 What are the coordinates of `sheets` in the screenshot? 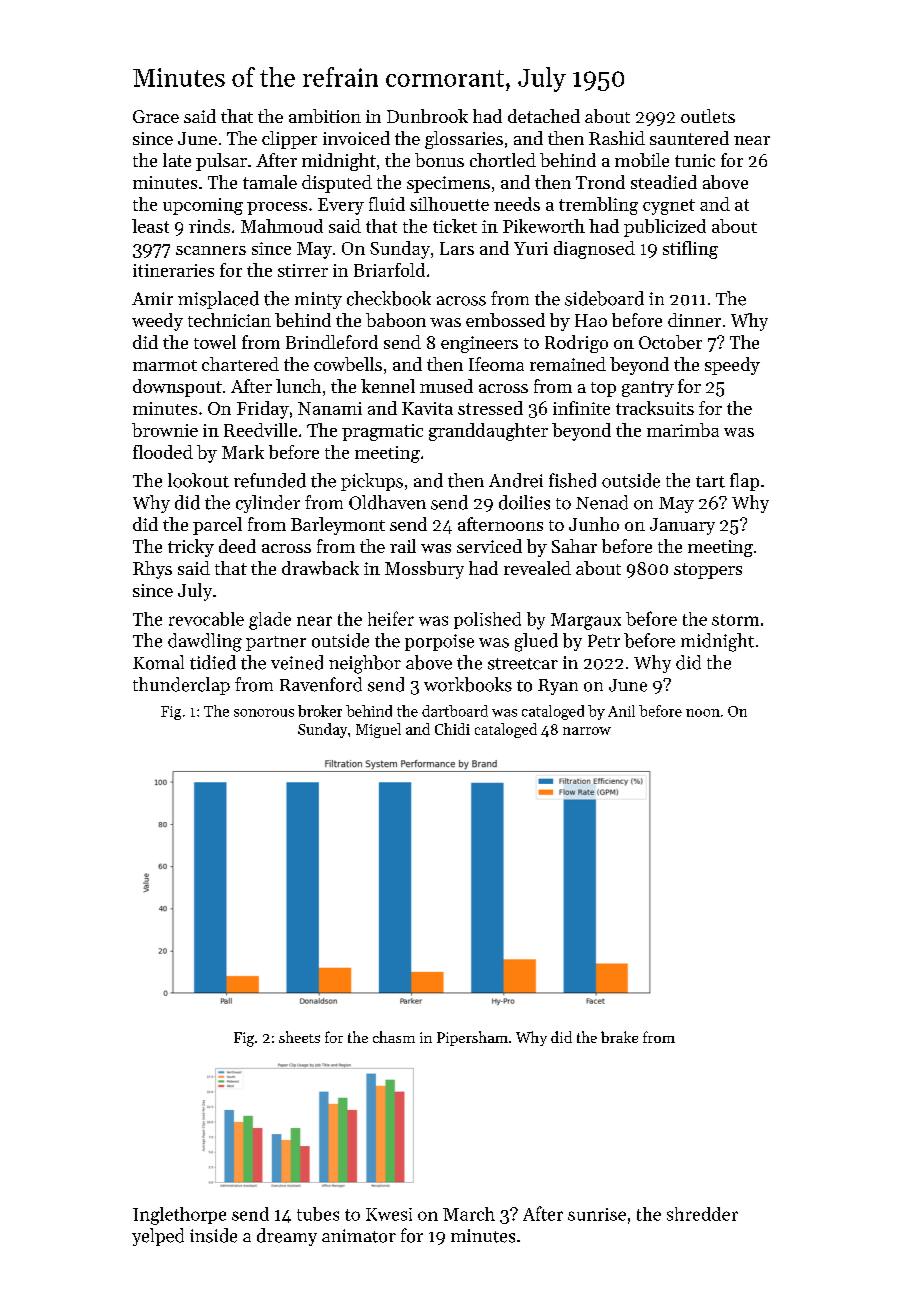 It's located at (299, 1037).
